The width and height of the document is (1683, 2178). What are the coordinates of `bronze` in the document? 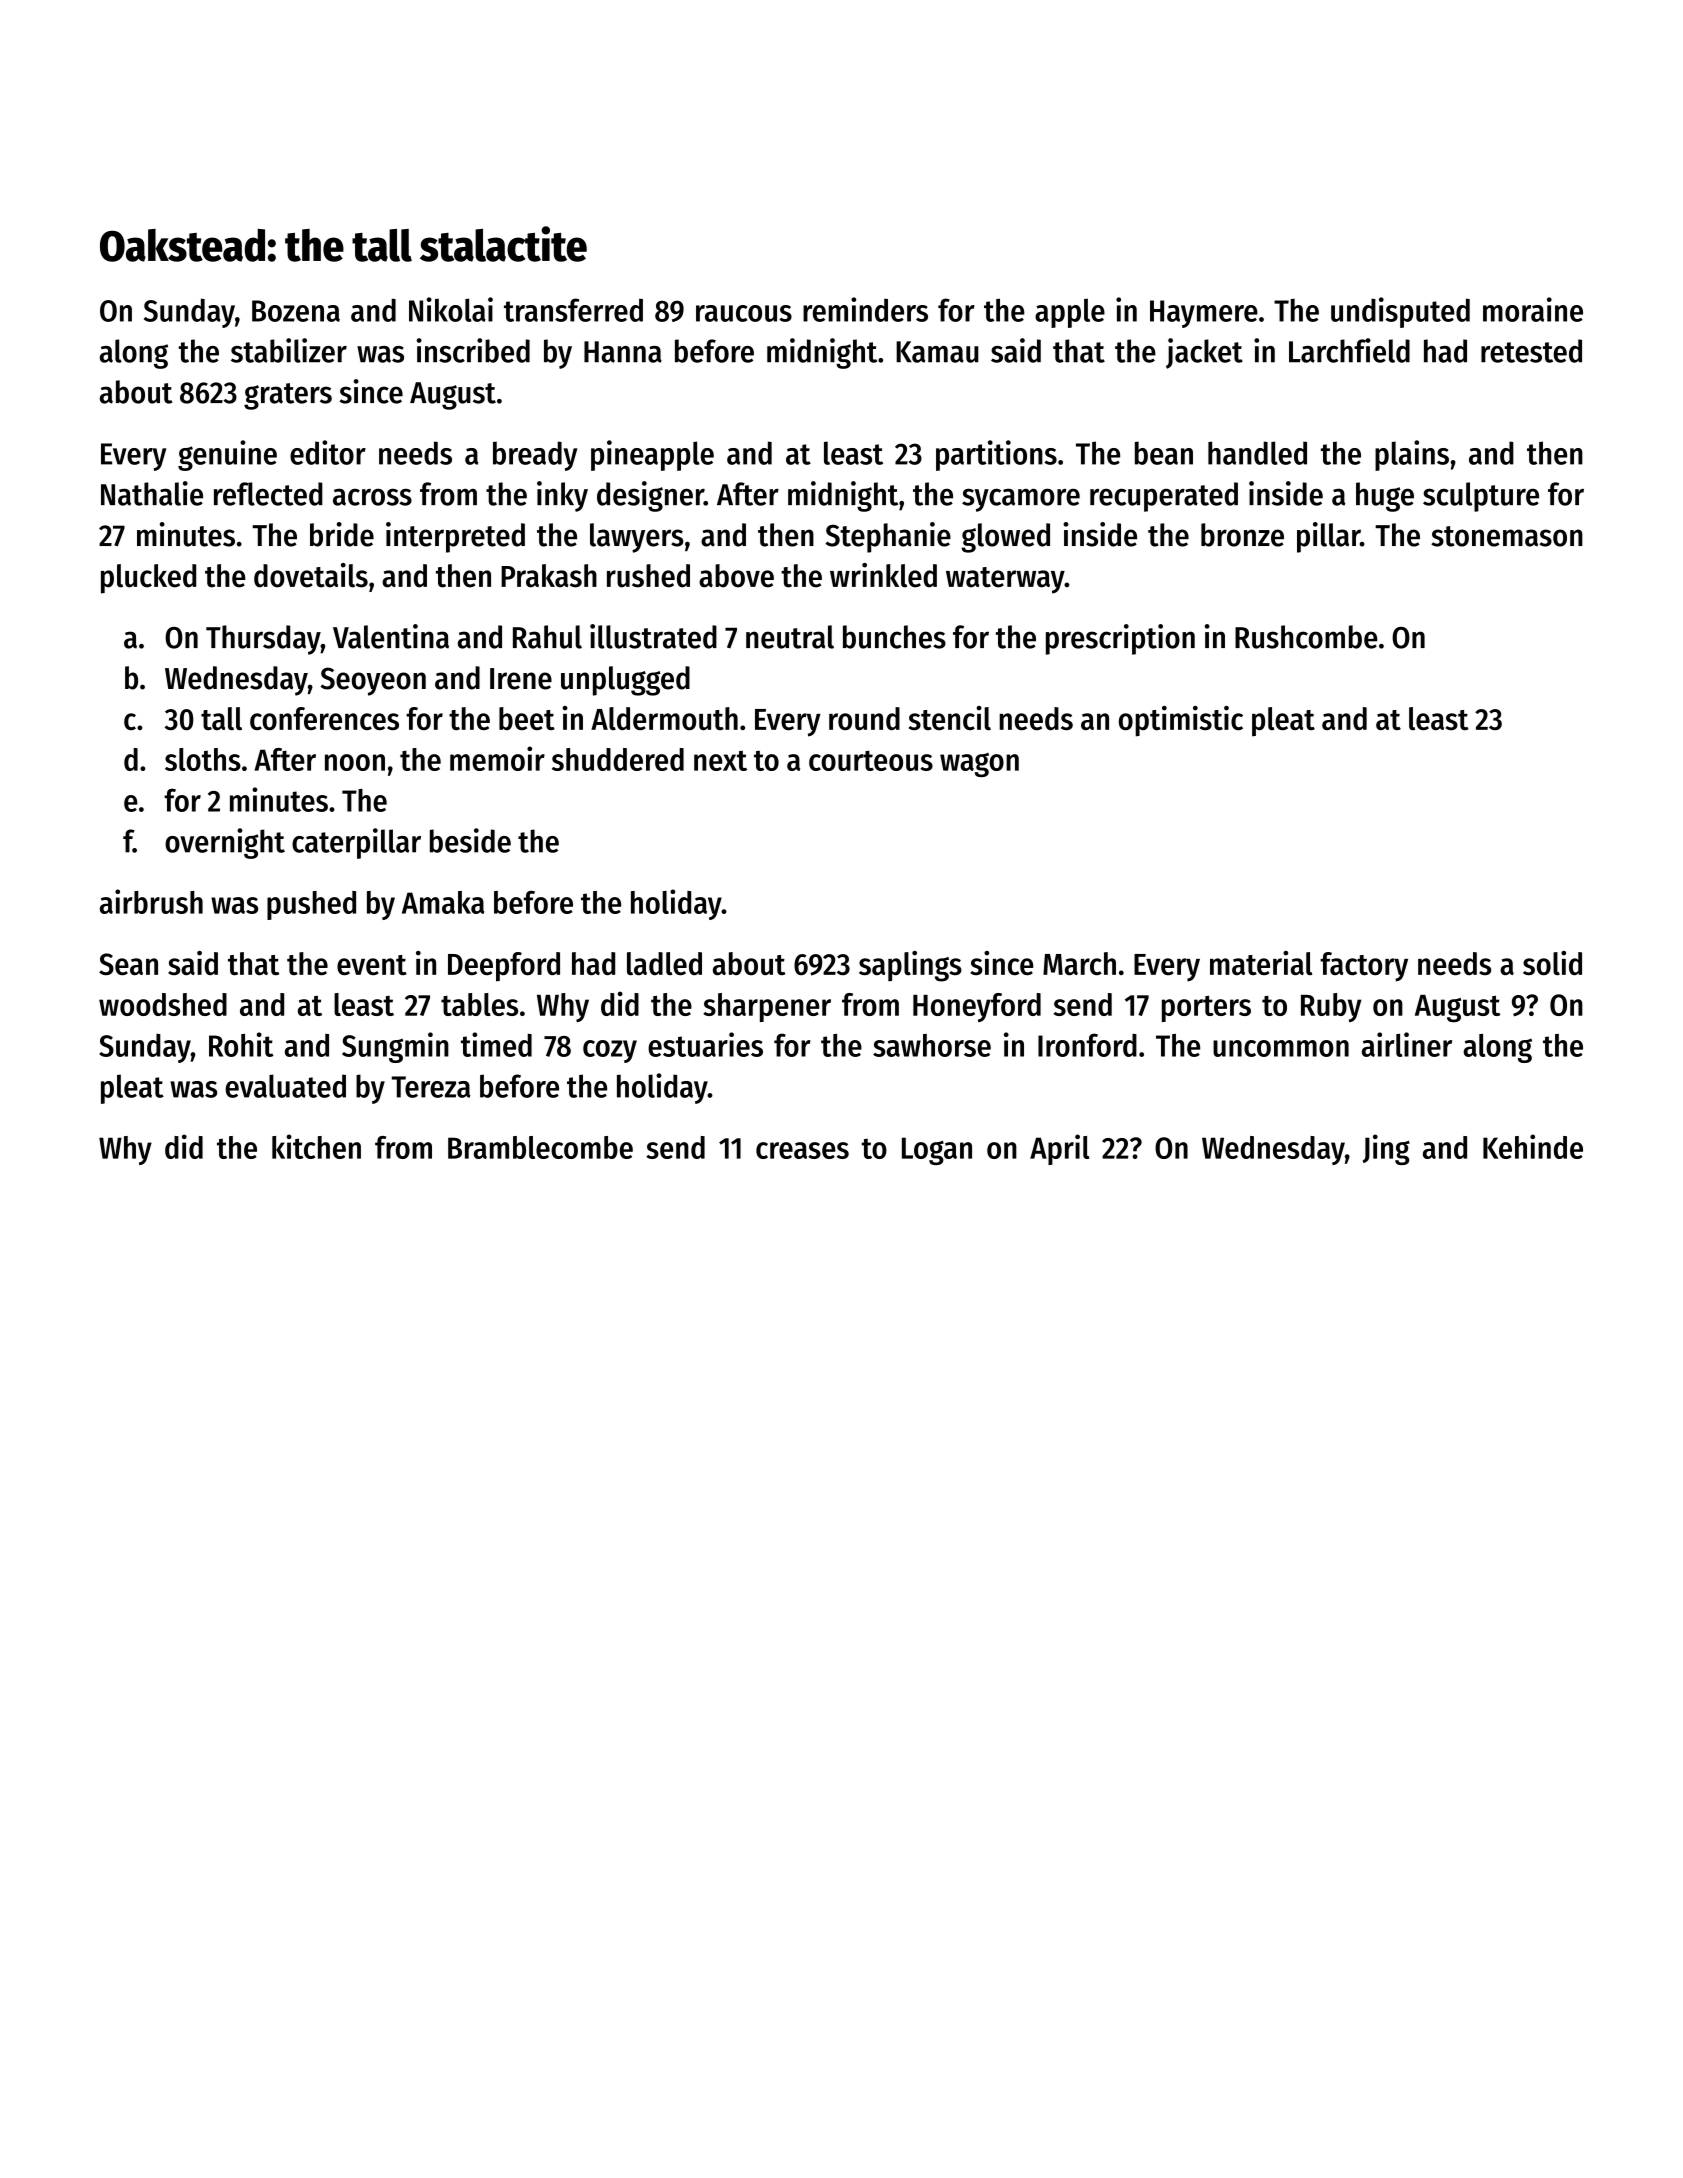 It's located at (1242, 535).
